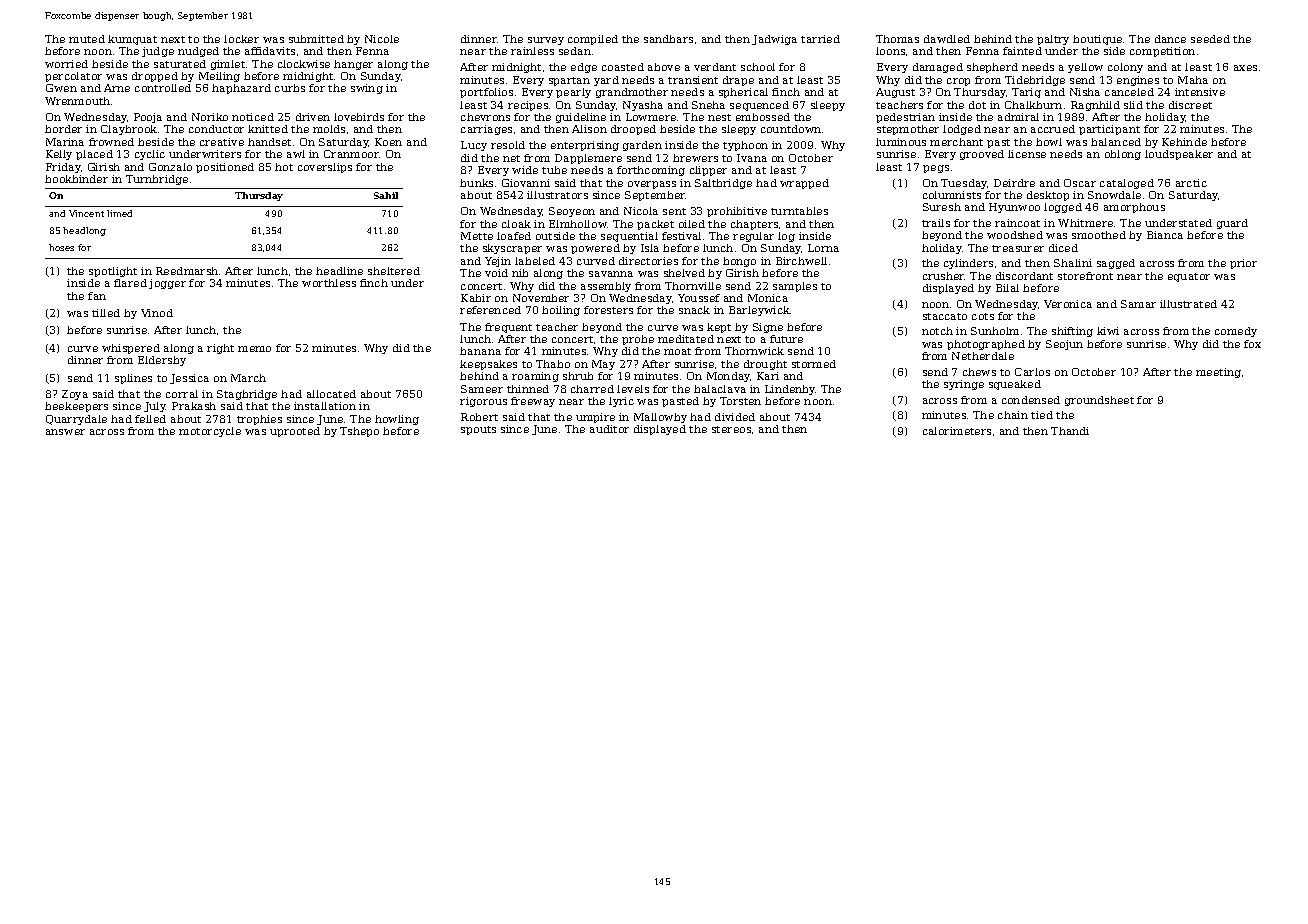  Describe the element at coordinates (1018, 117) in the screenshot. I see `admiral` at that location.
